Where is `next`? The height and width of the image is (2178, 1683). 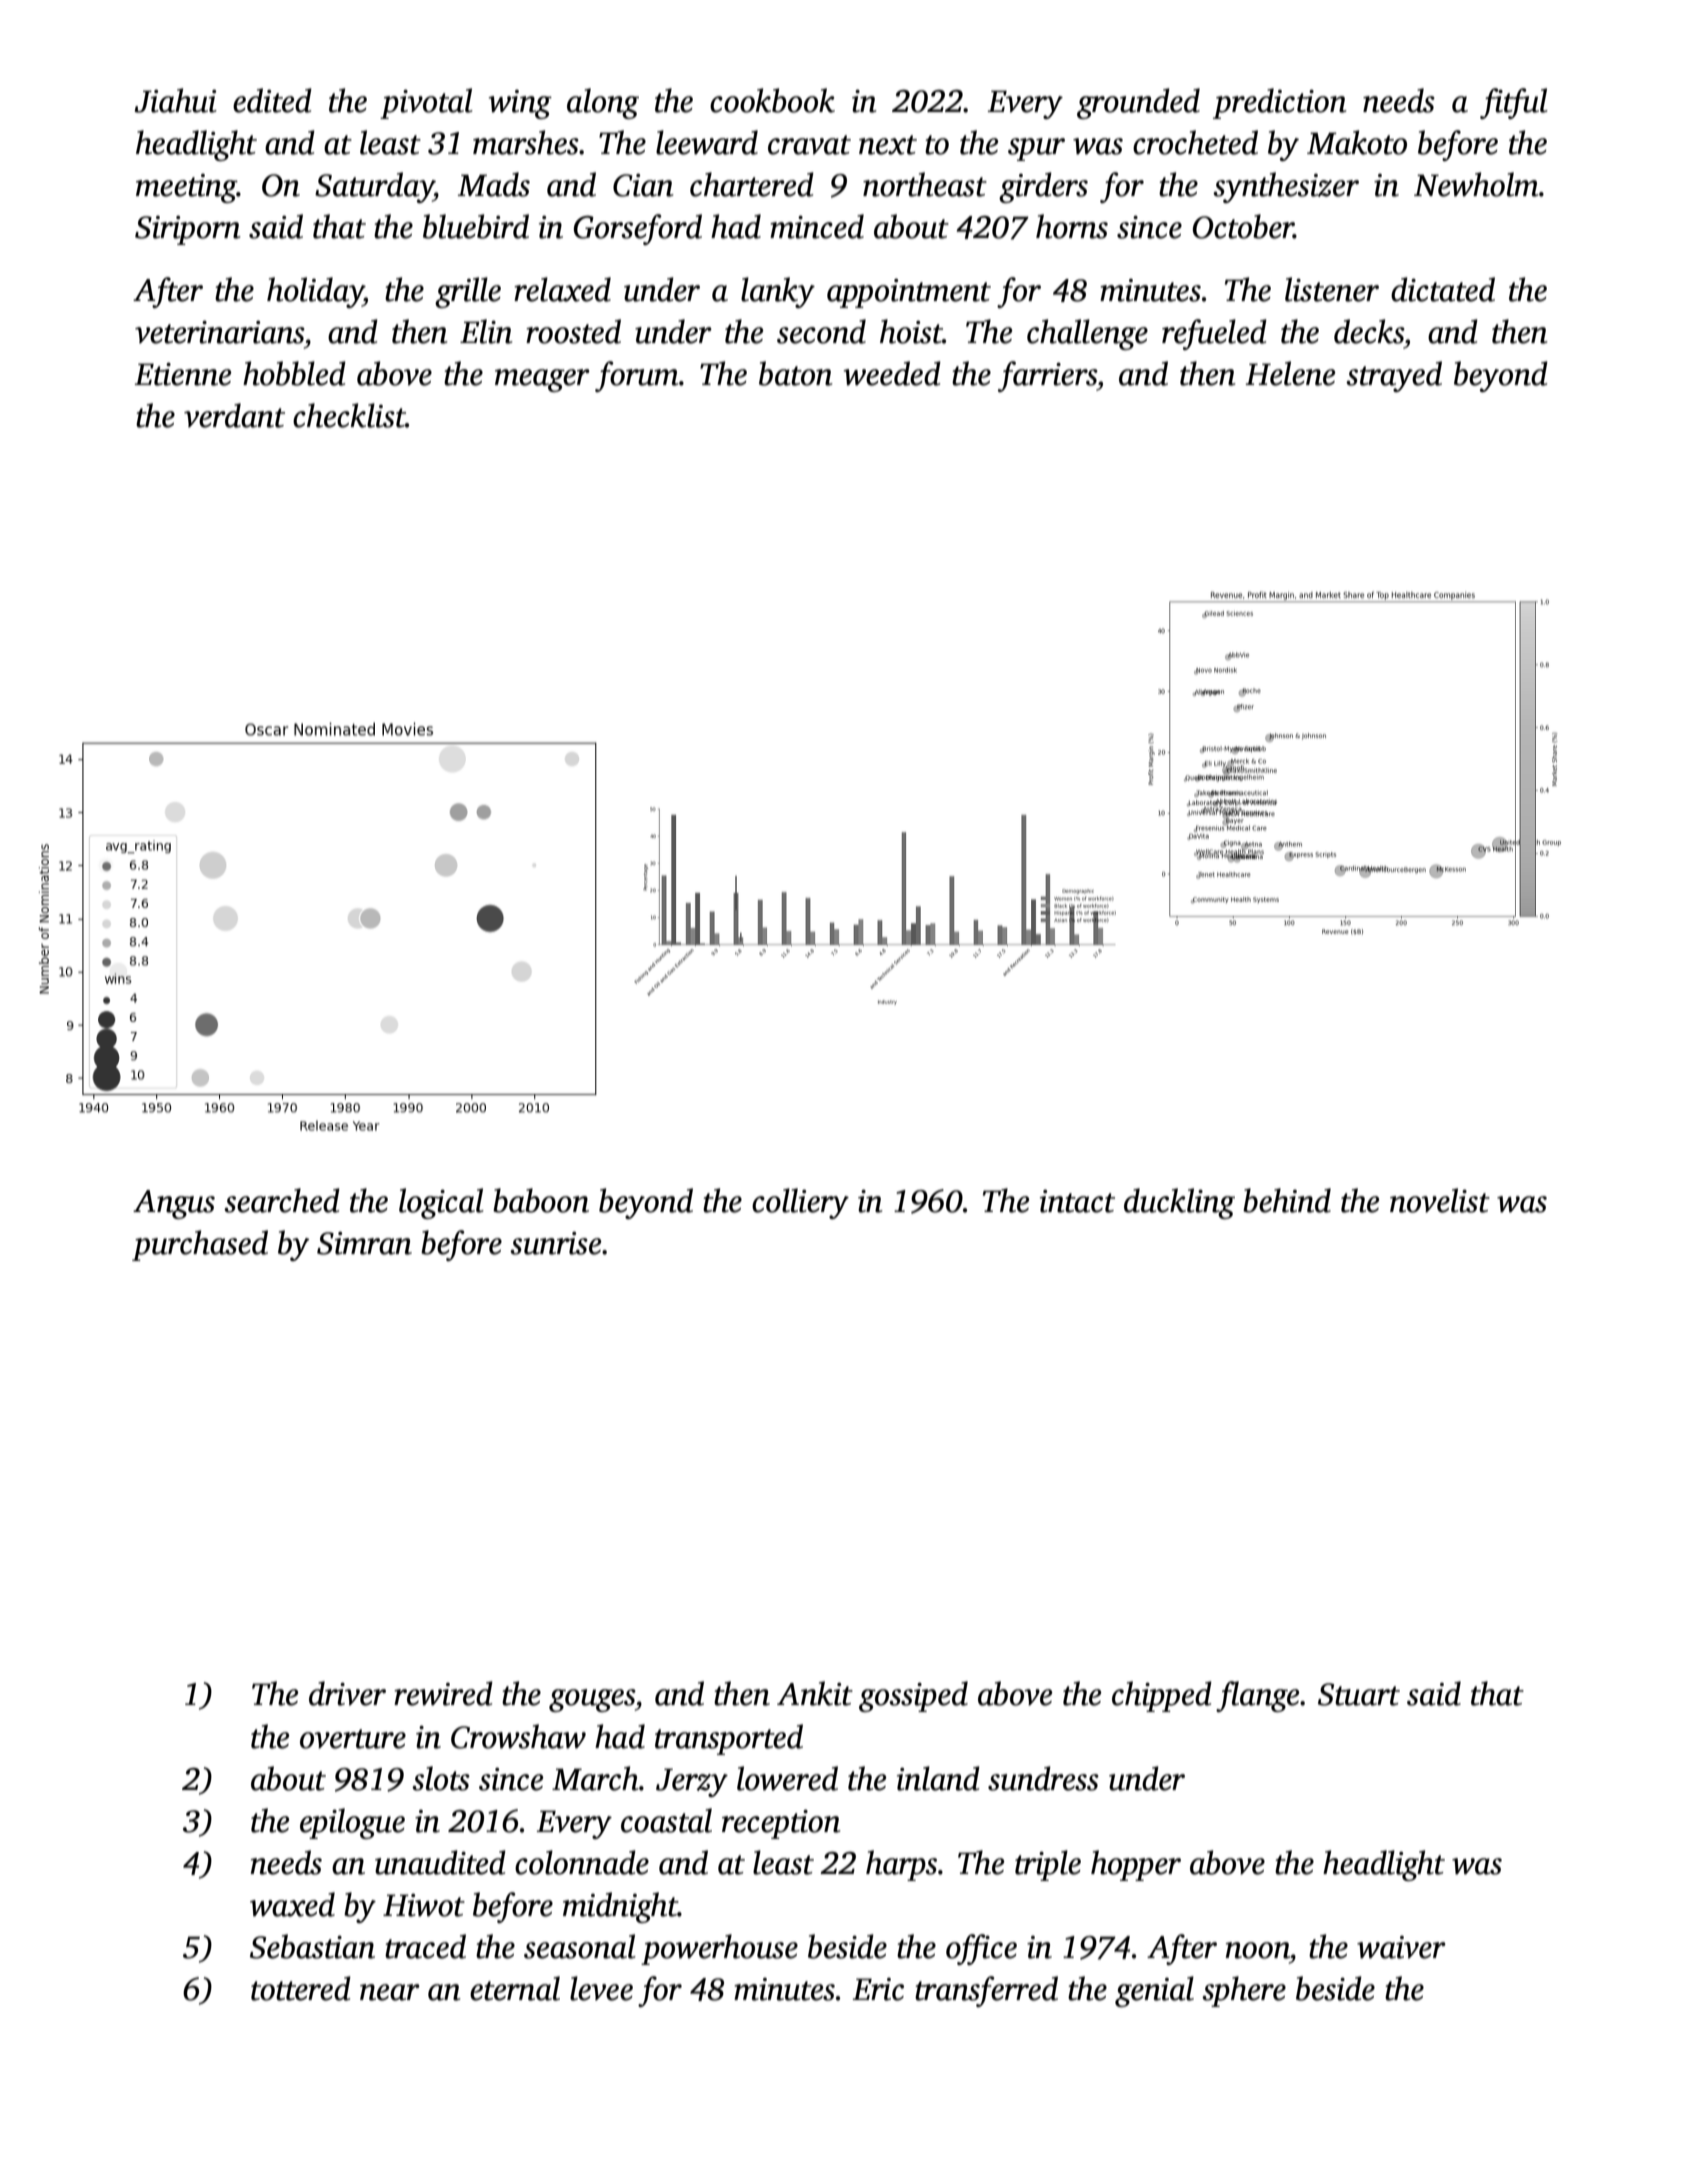
next is located at coordinates (888, 145).
